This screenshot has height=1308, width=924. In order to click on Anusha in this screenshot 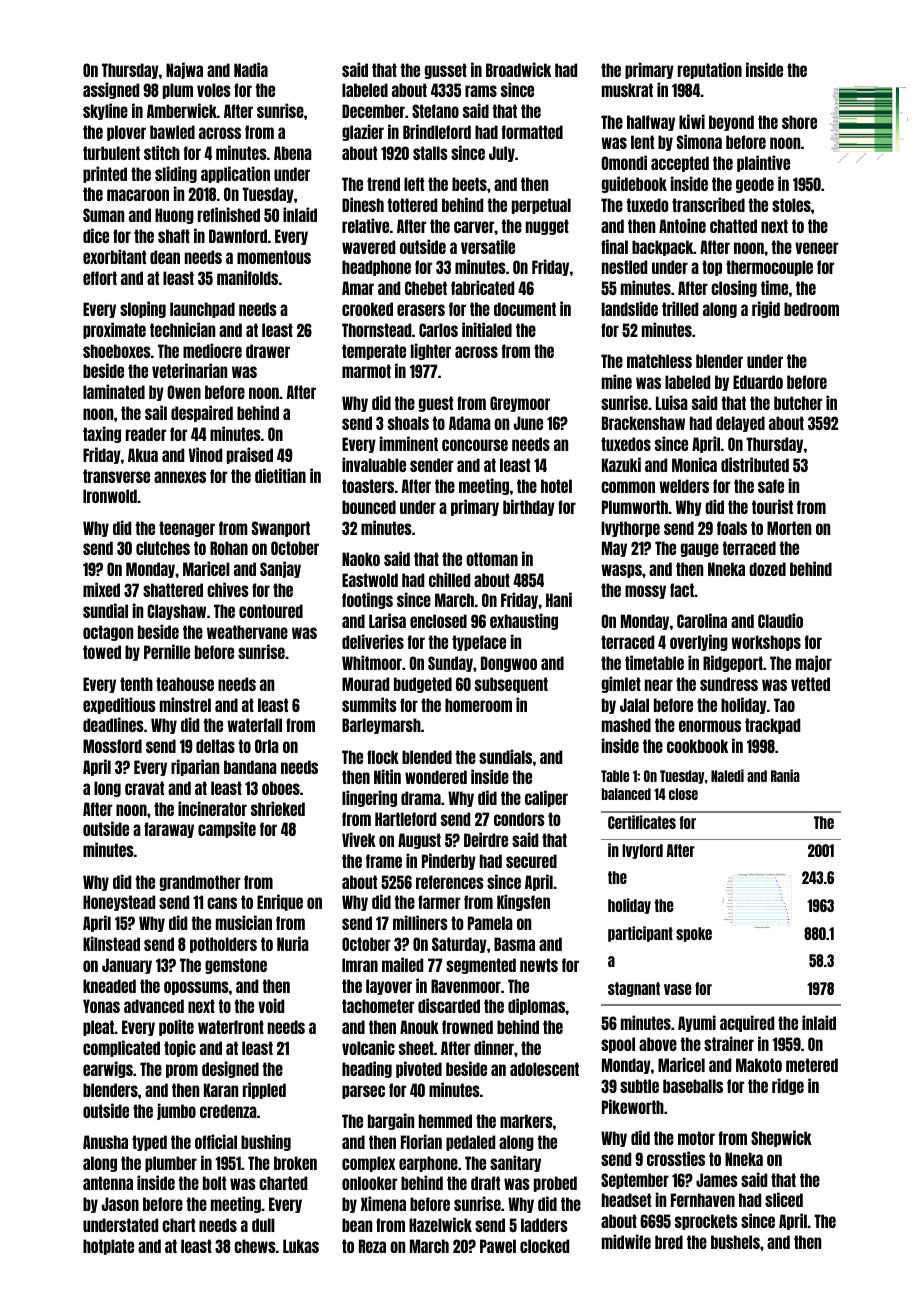, I will do `click(105, 1142)`.
